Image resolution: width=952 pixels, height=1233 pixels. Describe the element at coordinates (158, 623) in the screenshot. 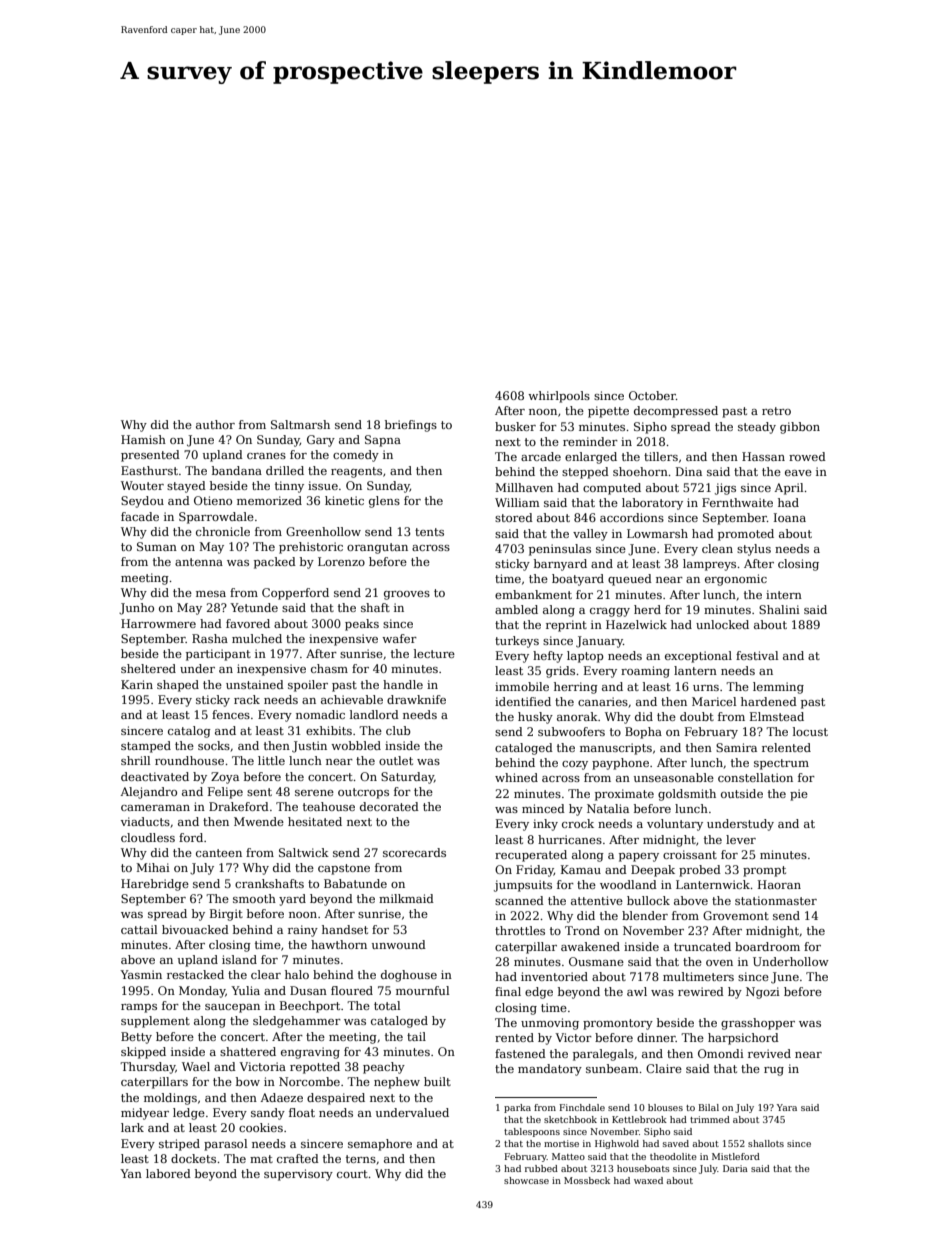

I see `Harrowmere` at that location.
